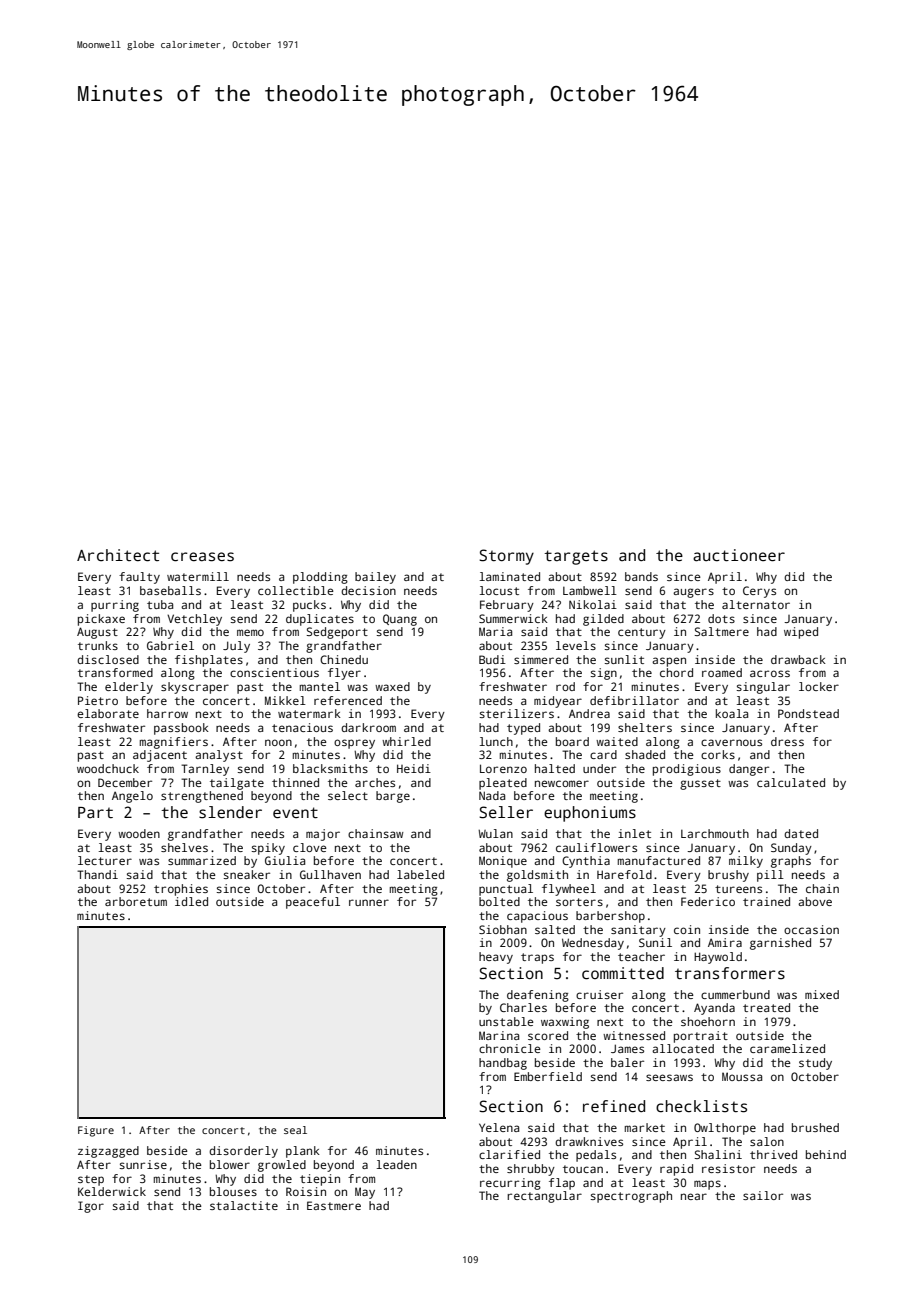 The image size is (924, 1314). Describe the element at coordinates (118, 555) in the page. I see `Architect` at that location.
